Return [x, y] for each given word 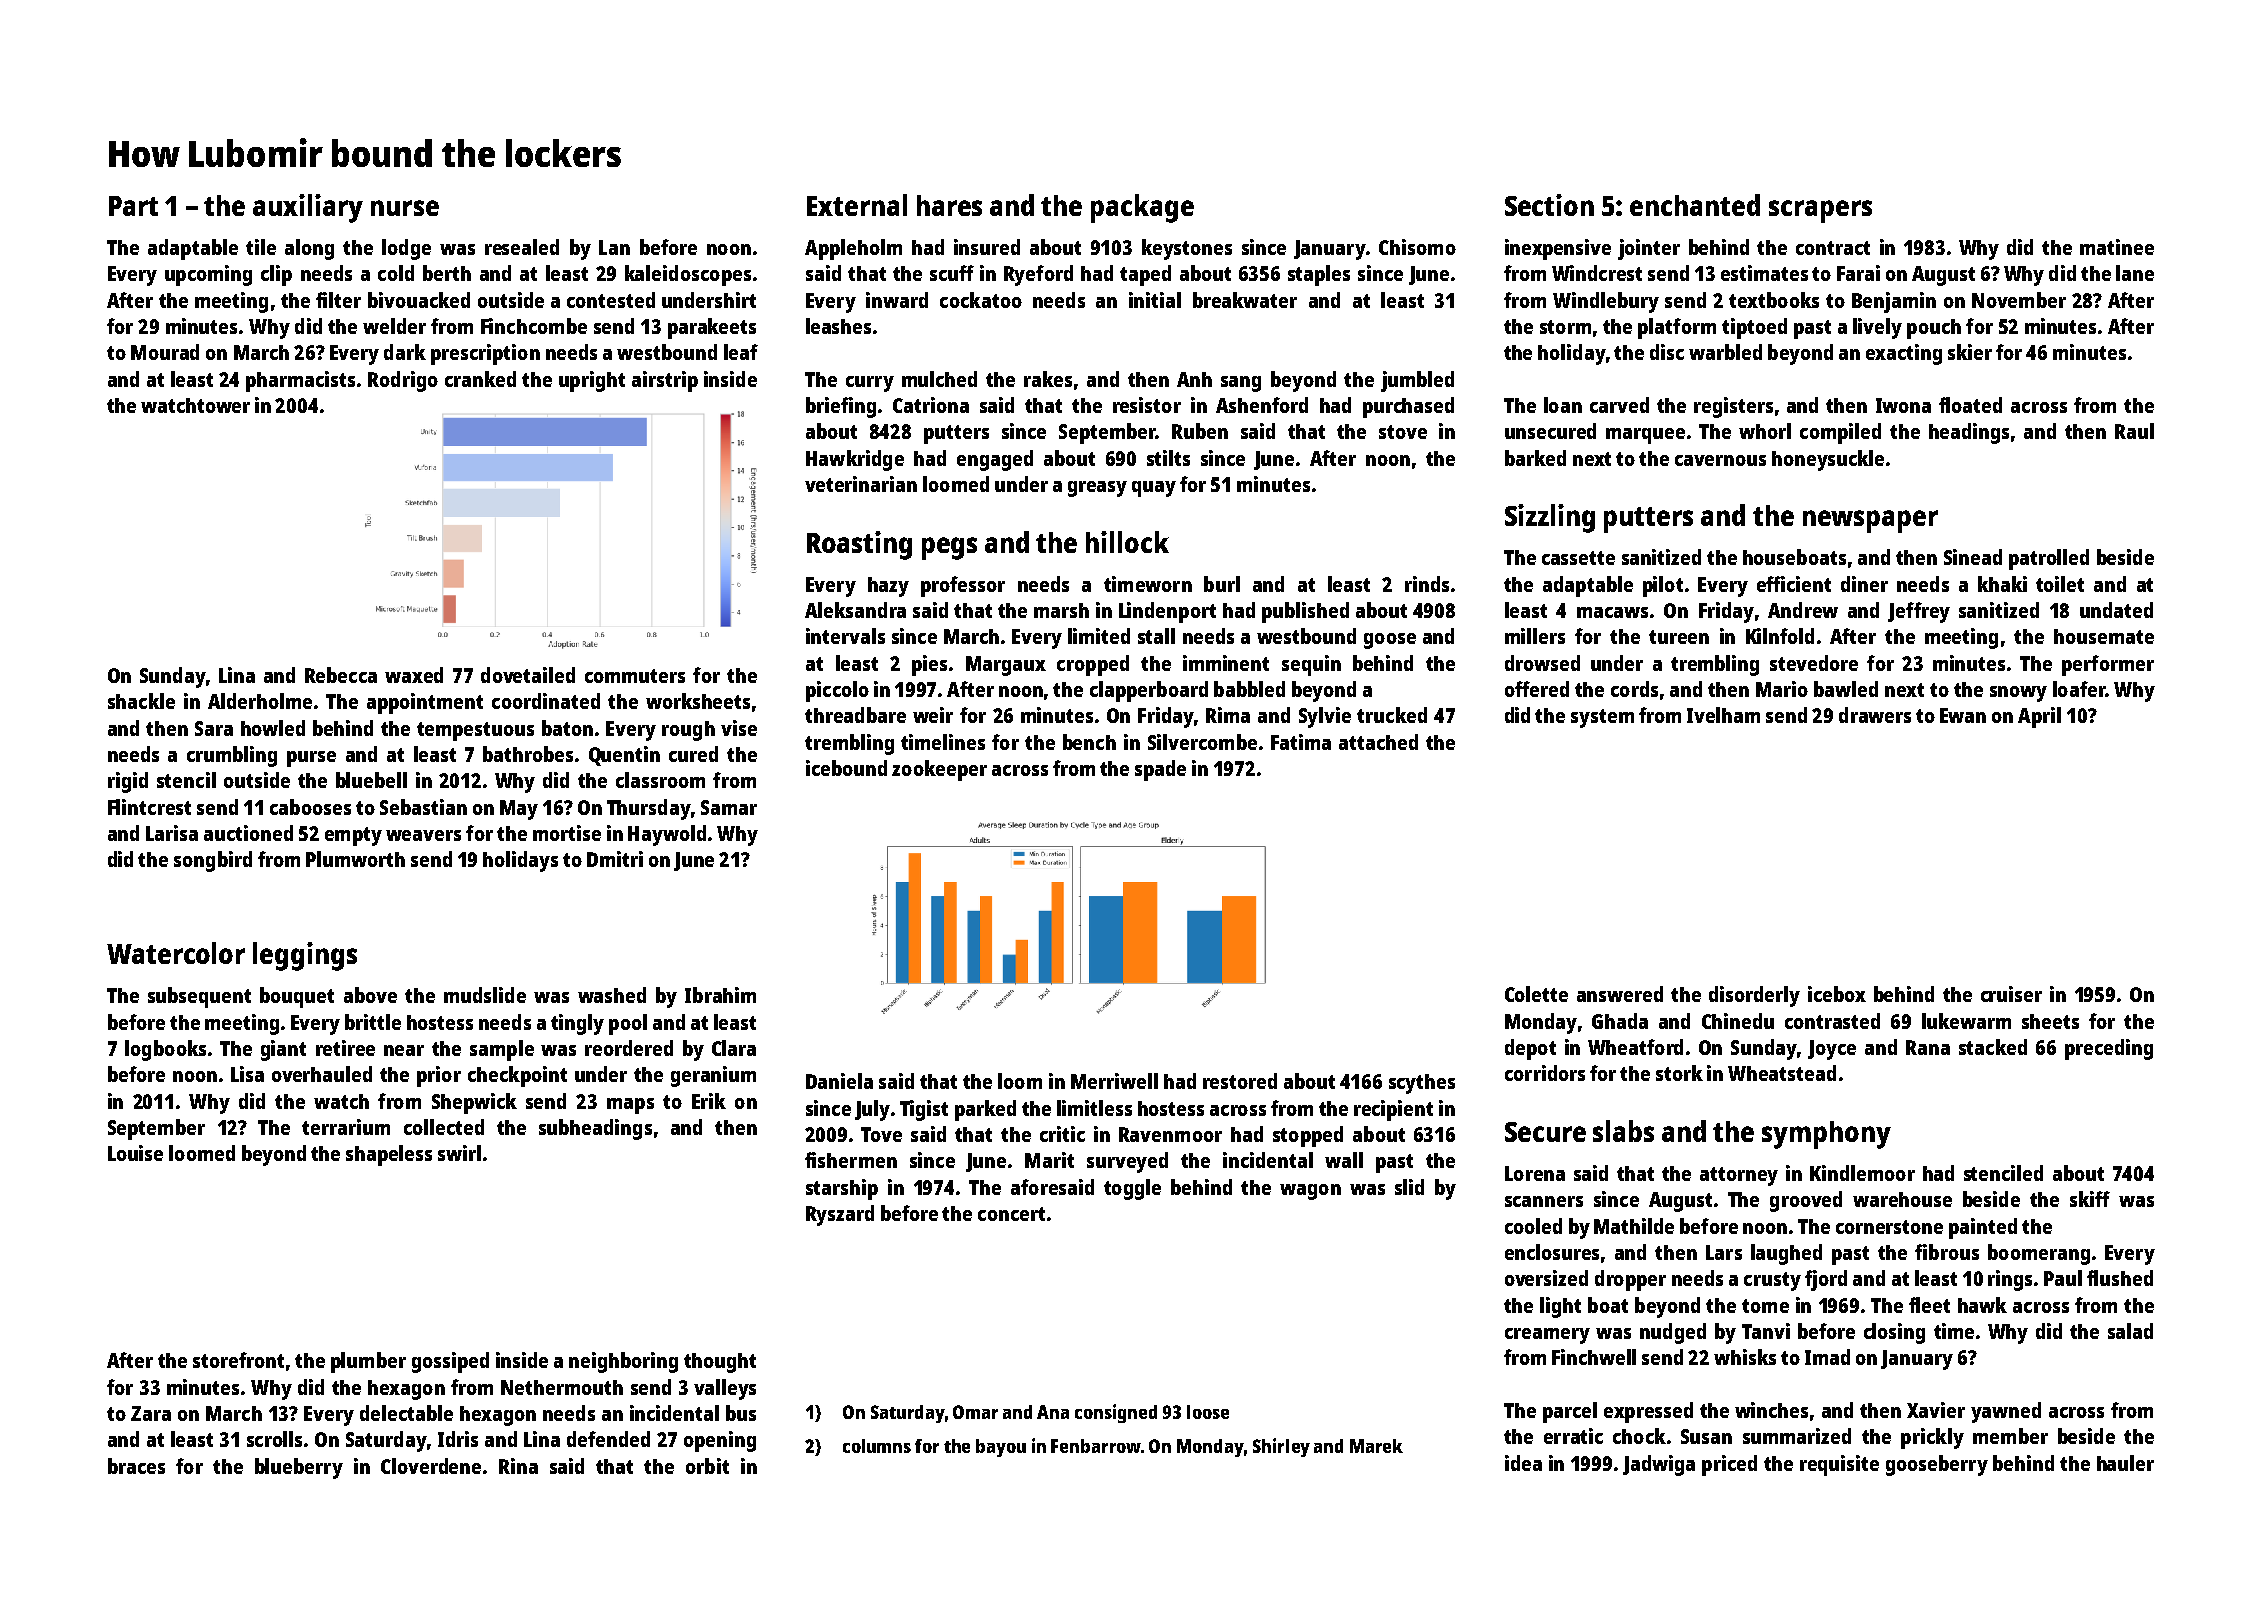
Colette [1536, 994]
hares [949, 205]
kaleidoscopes [688, 275]
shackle [141, 701]
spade [1160, 770]
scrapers [1820, 211]
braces [136, 1466]
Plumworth [355, 859]
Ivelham [1723, 715]
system [1602, 718]
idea [1523, 1463]
